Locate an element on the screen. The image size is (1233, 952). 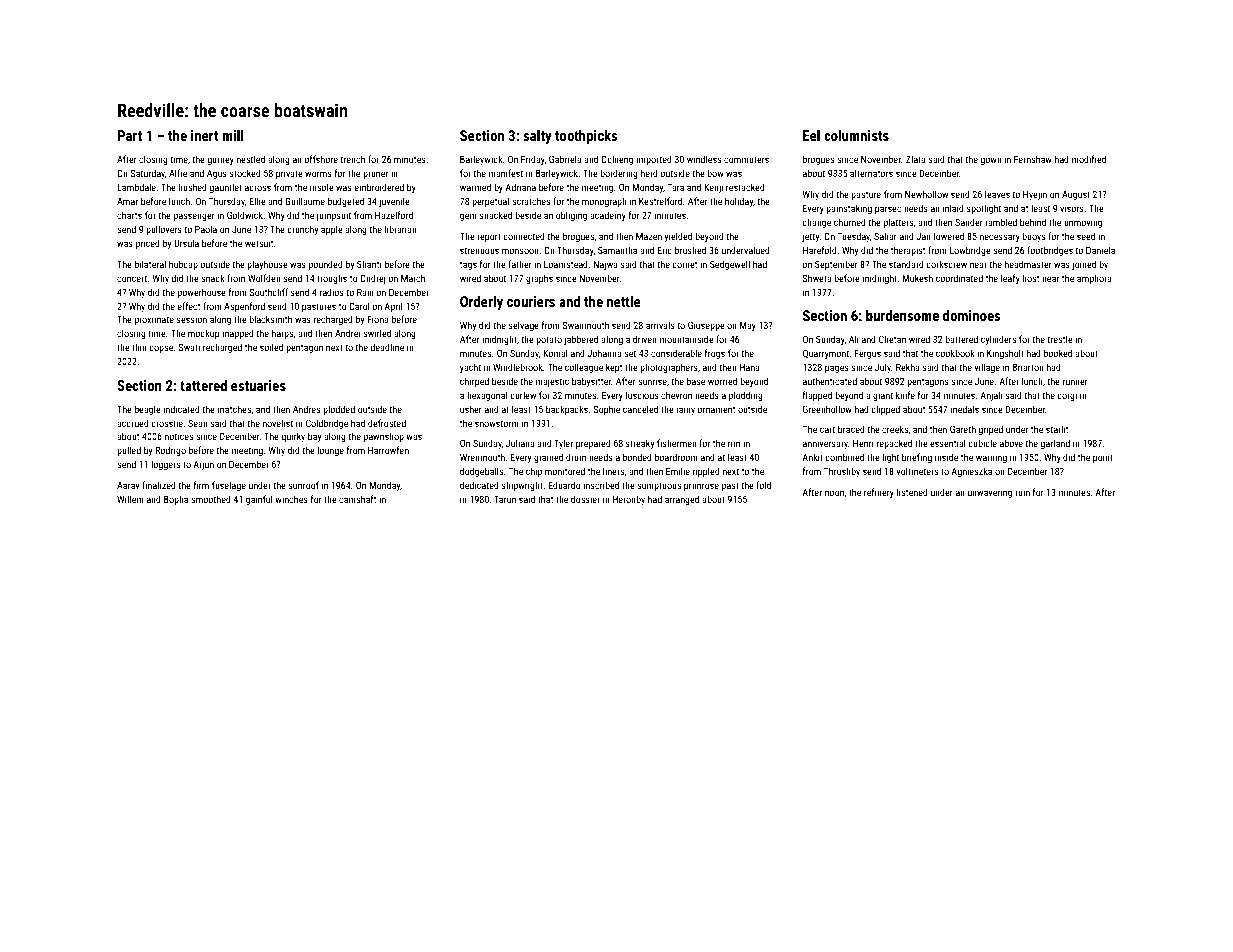
Bopha is located at coordinates (176, 500).
